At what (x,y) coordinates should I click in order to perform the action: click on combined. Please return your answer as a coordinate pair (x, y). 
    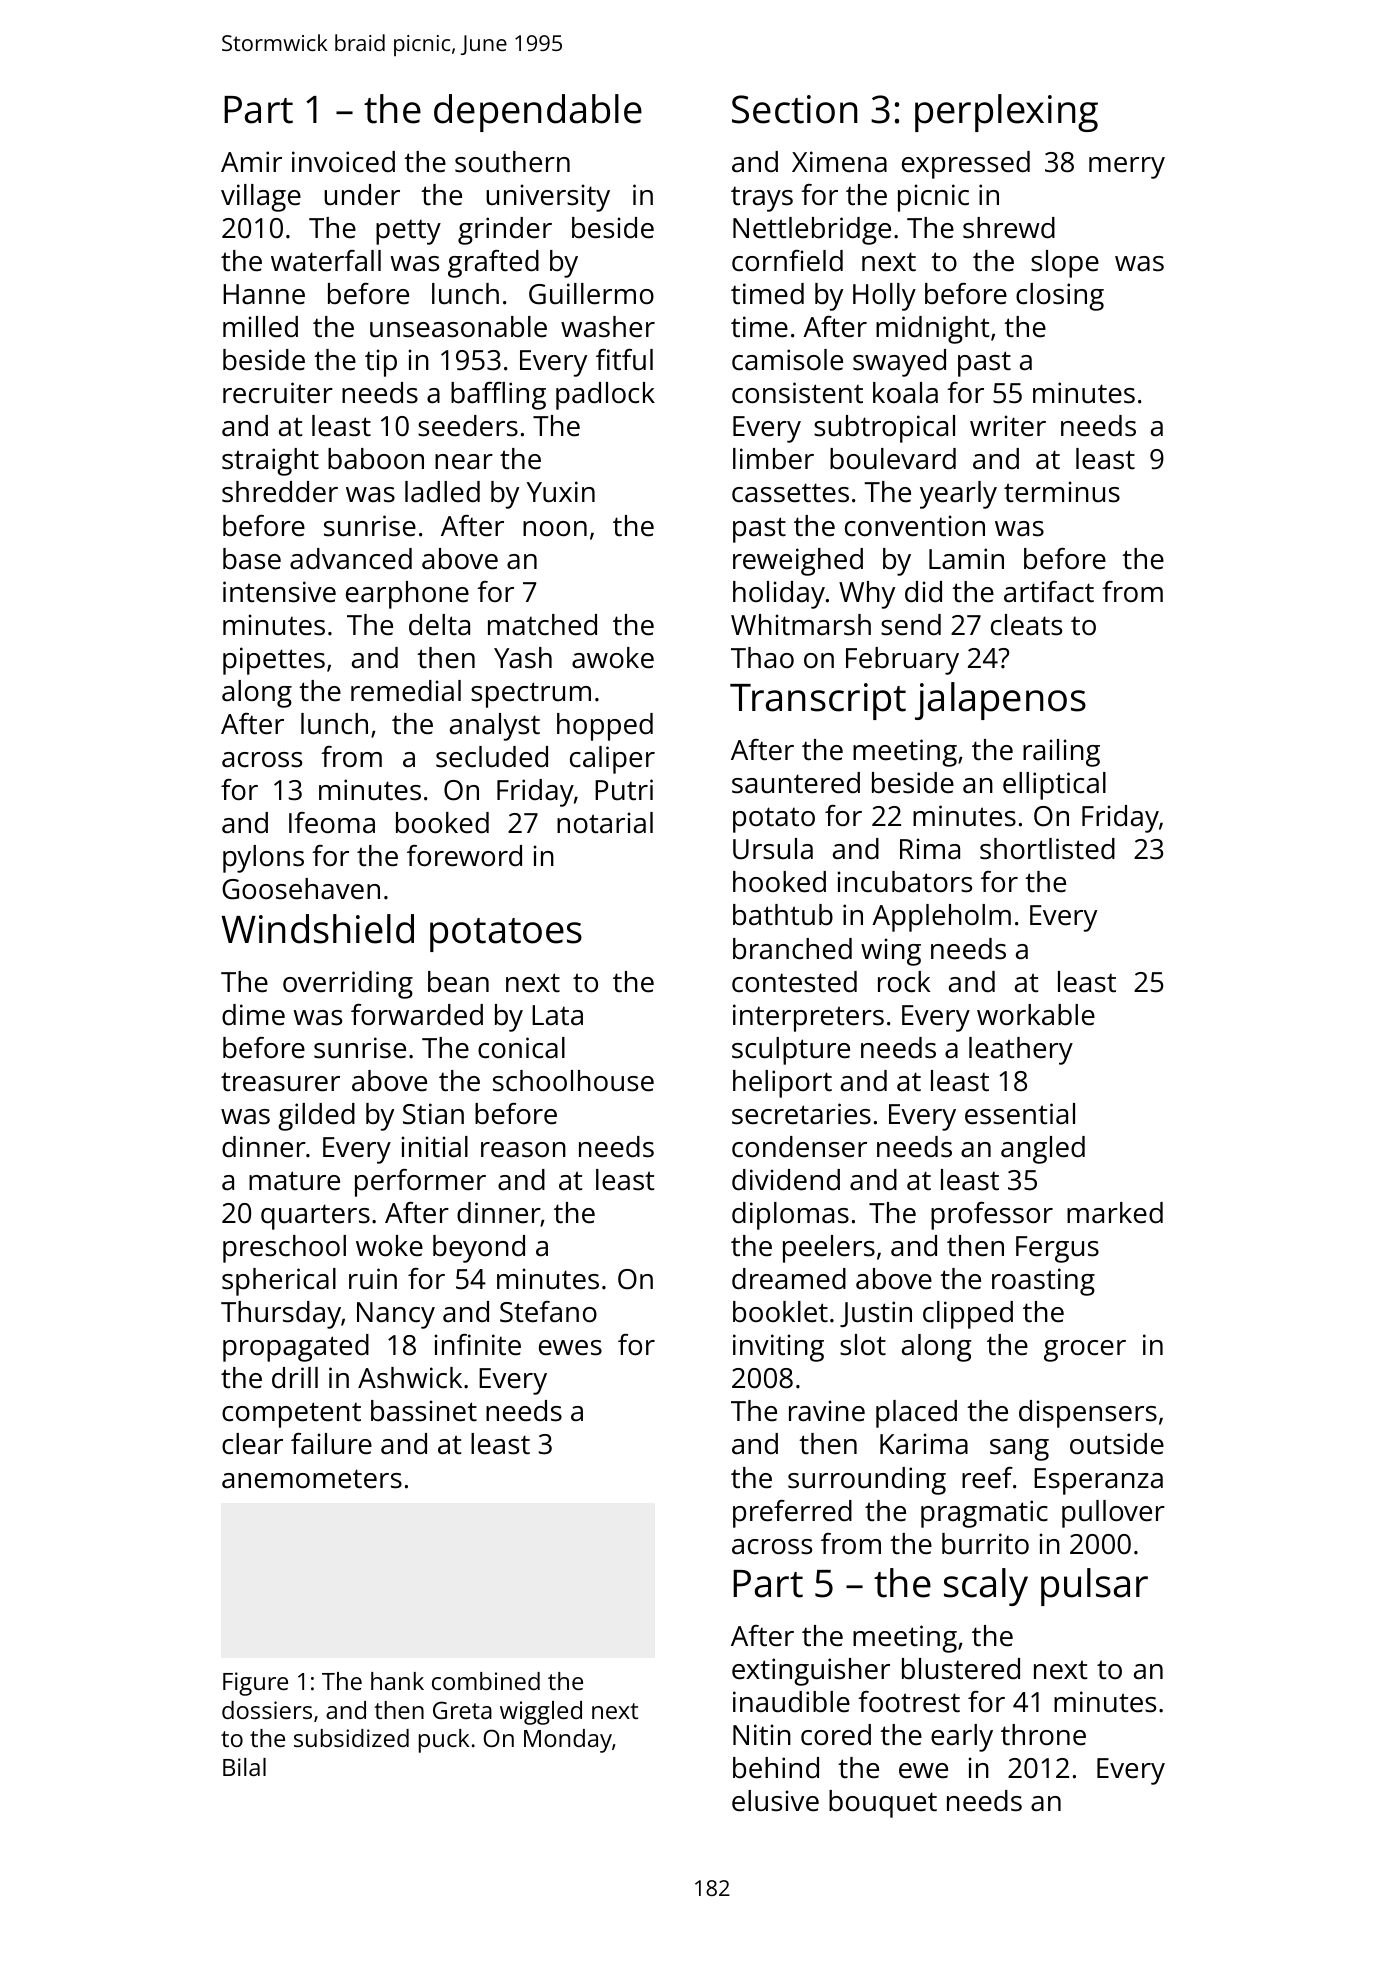
    Looking at the image, I should click on (486, 1681).
